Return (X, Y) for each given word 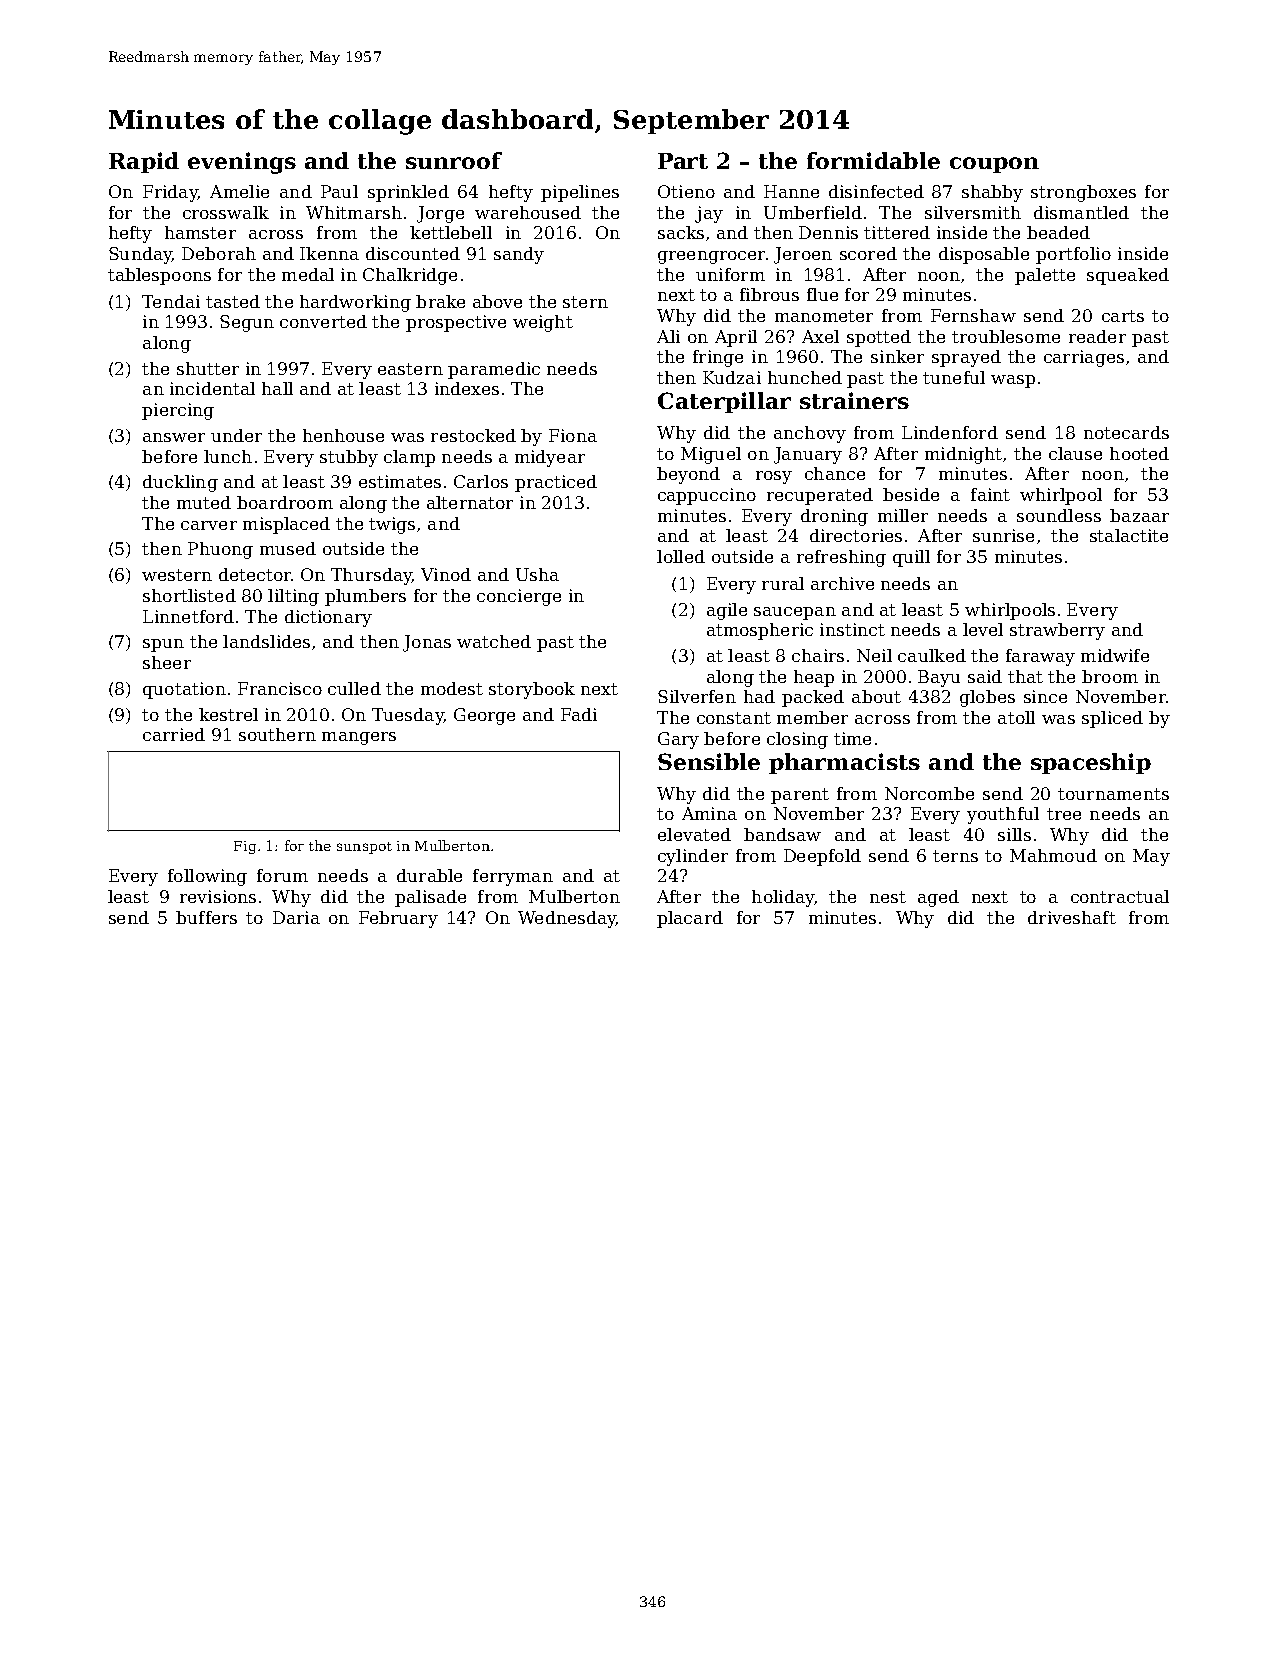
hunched (805, 377)
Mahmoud (1053, 855)
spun (163, 645)
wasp (1013, 381)
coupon (994, 165)
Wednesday (567, 919)
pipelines (580, 193)
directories (856, 535)
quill (911, 558)
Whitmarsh (354, 212)
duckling (180, 483)
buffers (206, 917)
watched (494, 641)
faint (990, 494)
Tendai (171, 301)
